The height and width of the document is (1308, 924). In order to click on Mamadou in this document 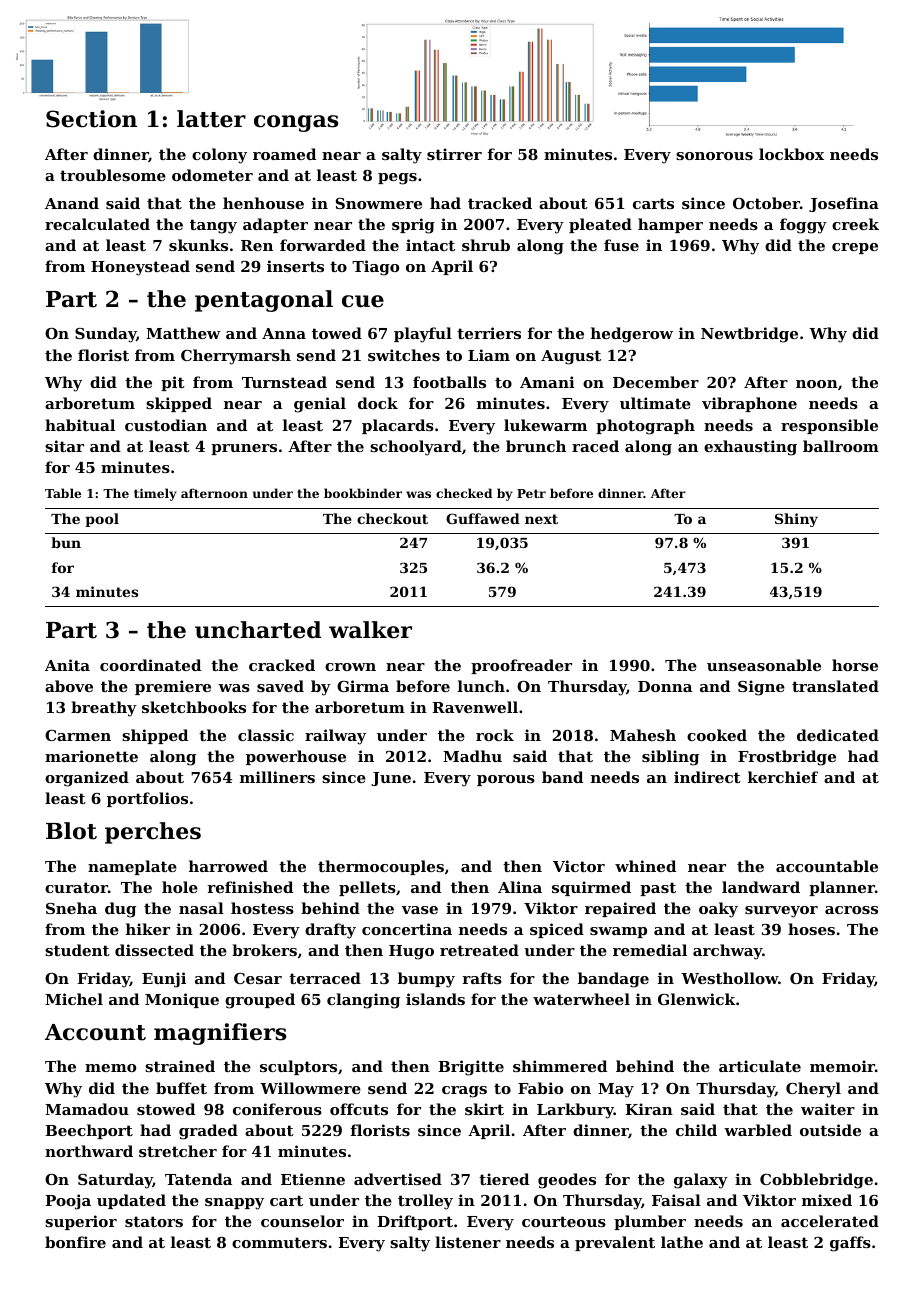, I will do `click(87, 1109)`.
